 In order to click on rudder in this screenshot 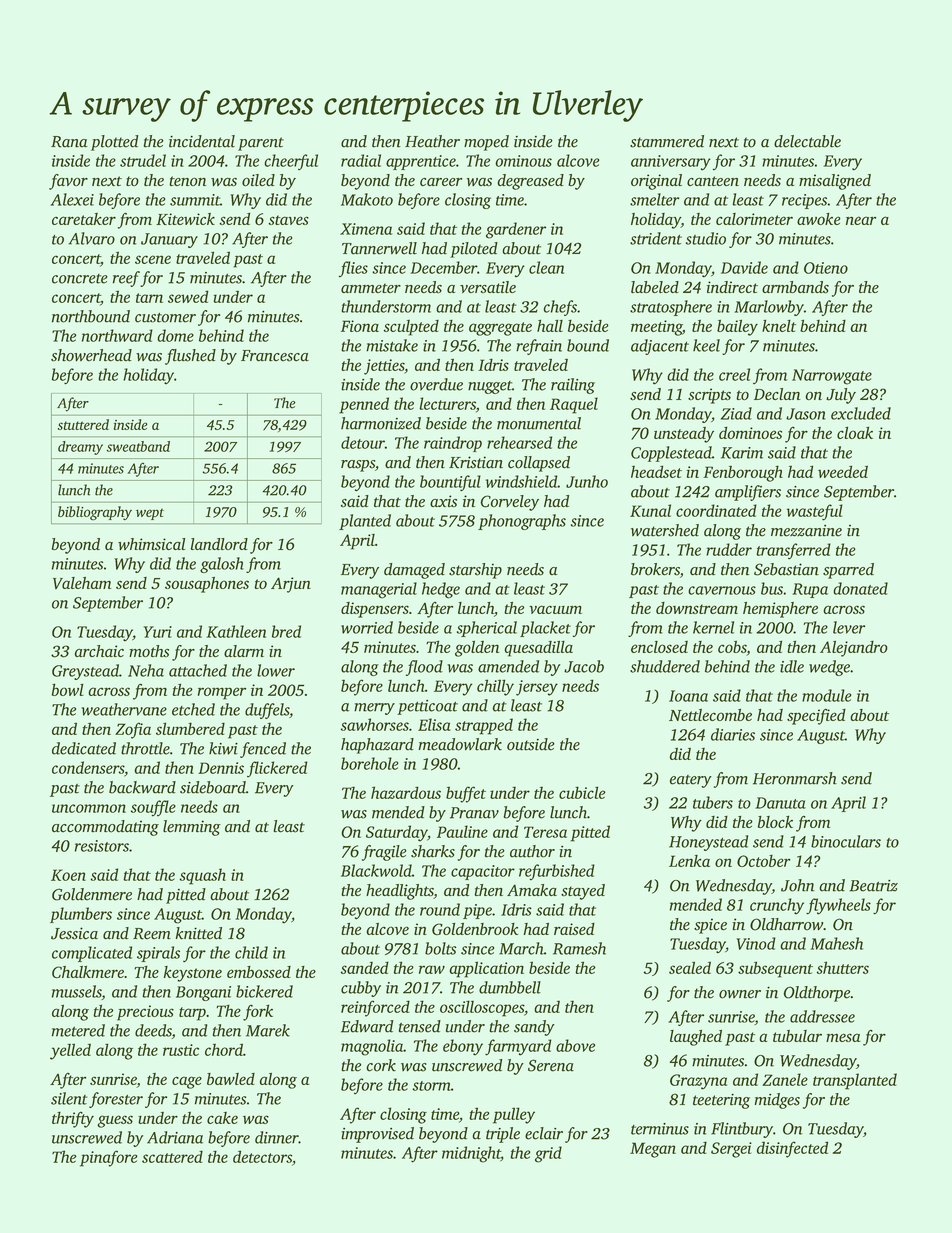, I will do `click(729, 549)`.
